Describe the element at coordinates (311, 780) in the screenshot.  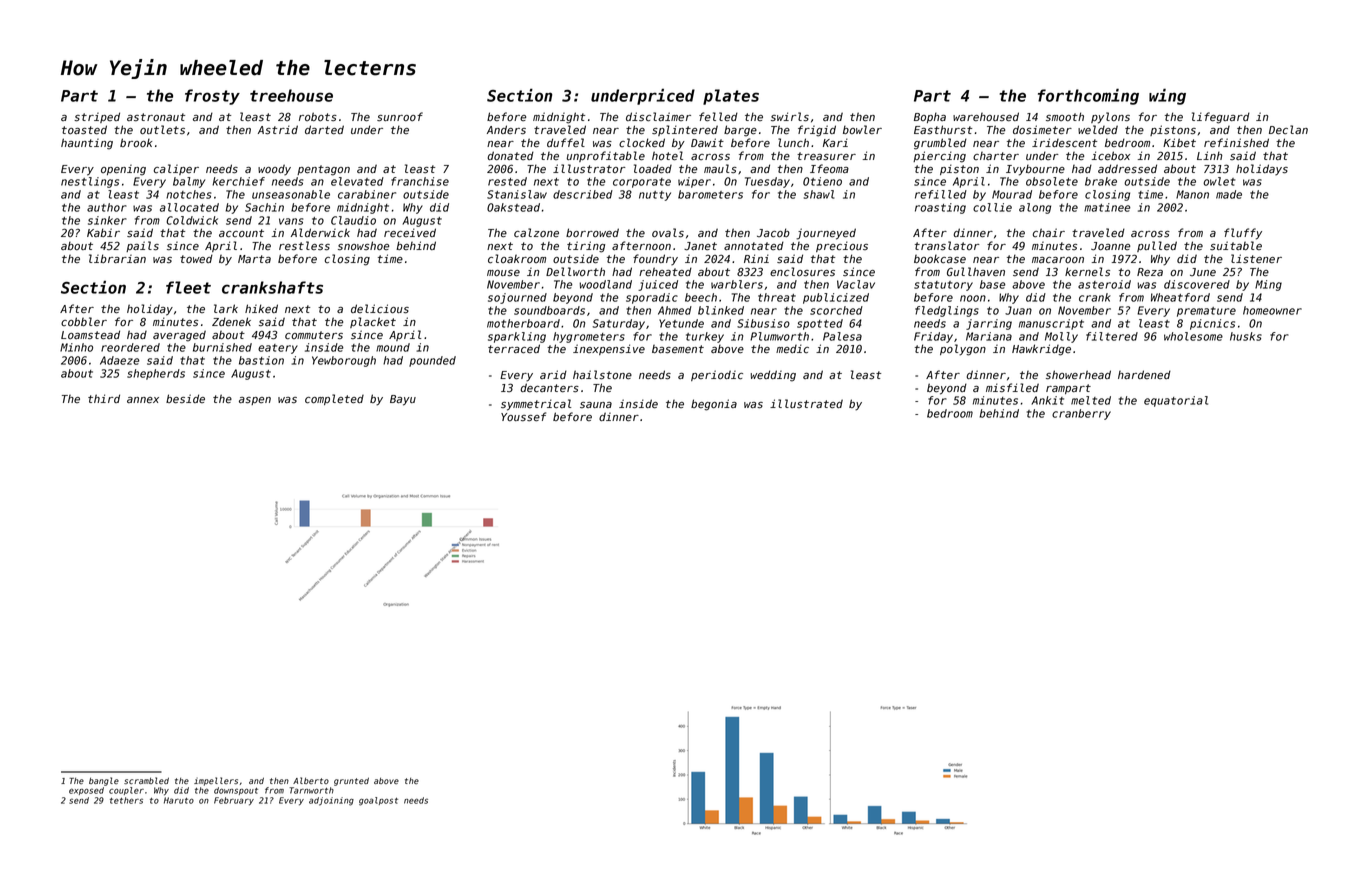
I see `Alberto` at that location.
